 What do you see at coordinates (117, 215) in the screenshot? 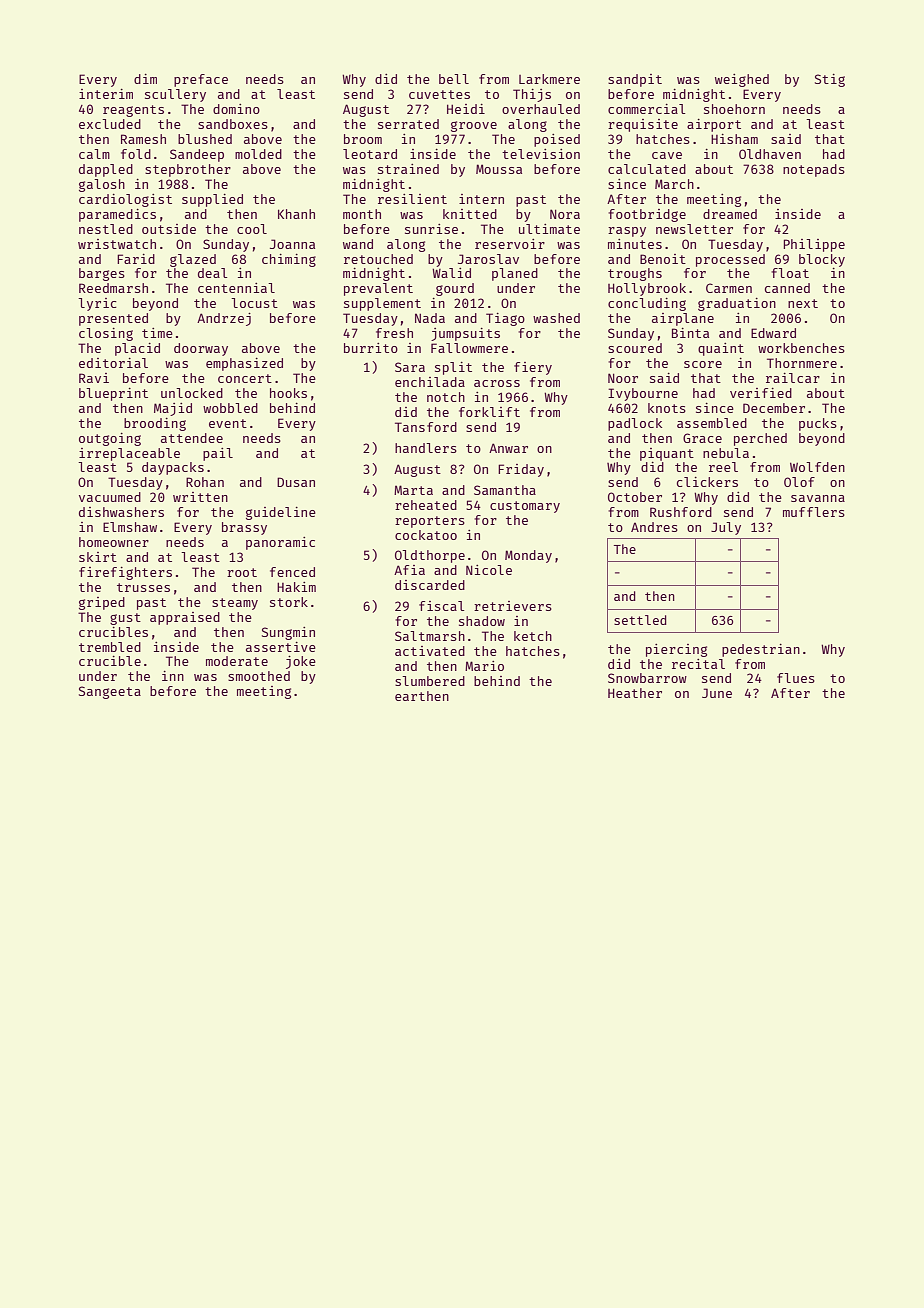
I see `paramedics` at bounding box center [117, 215].
